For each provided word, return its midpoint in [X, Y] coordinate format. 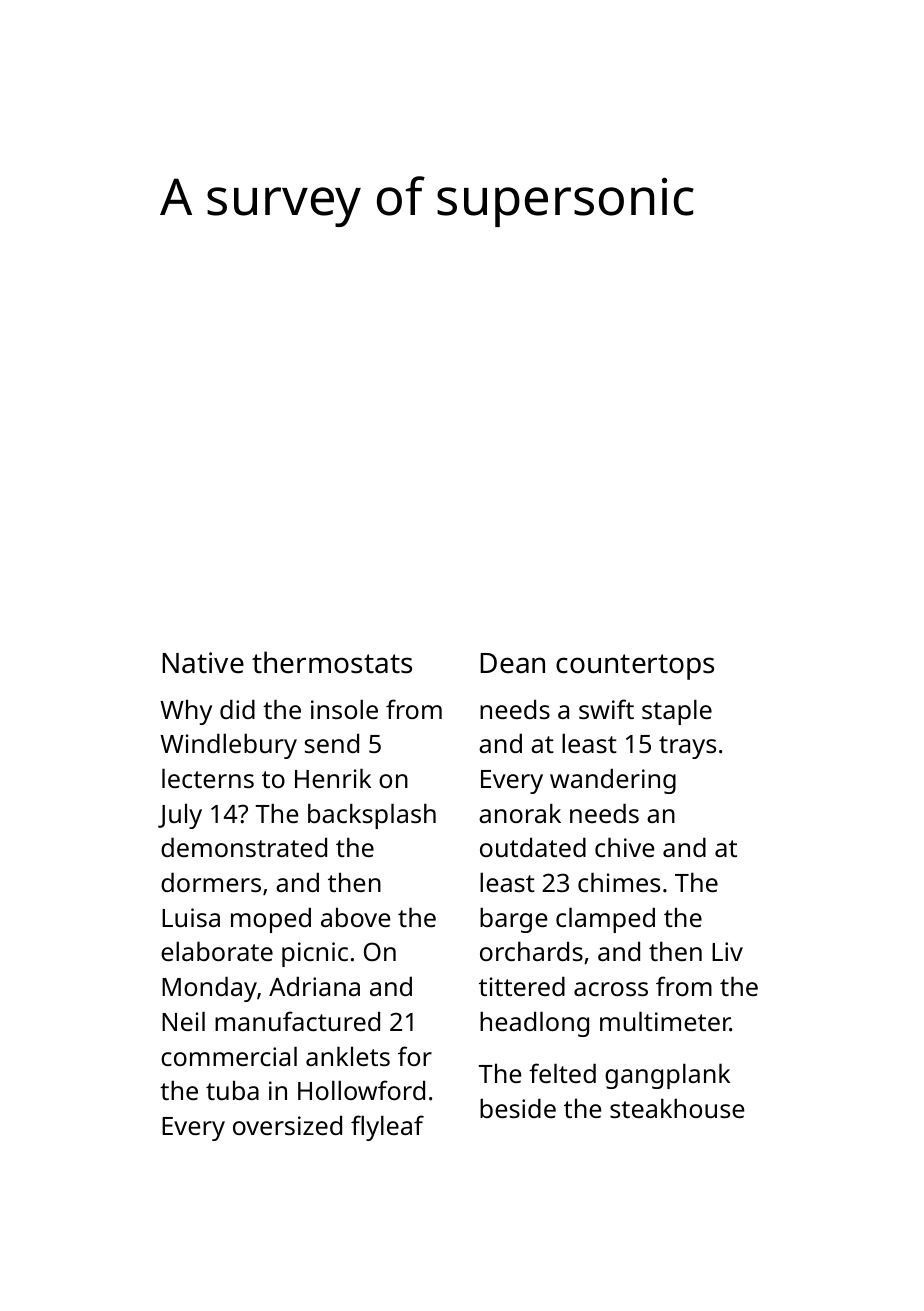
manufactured [297, 1021]
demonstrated [244, 847]
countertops [635, 667]
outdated [533, 847]
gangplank [667, 1076]
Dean [512, 663]
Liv [727, 951]
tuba [232, 1090]
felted [562, 1073]
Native [203, 663]
